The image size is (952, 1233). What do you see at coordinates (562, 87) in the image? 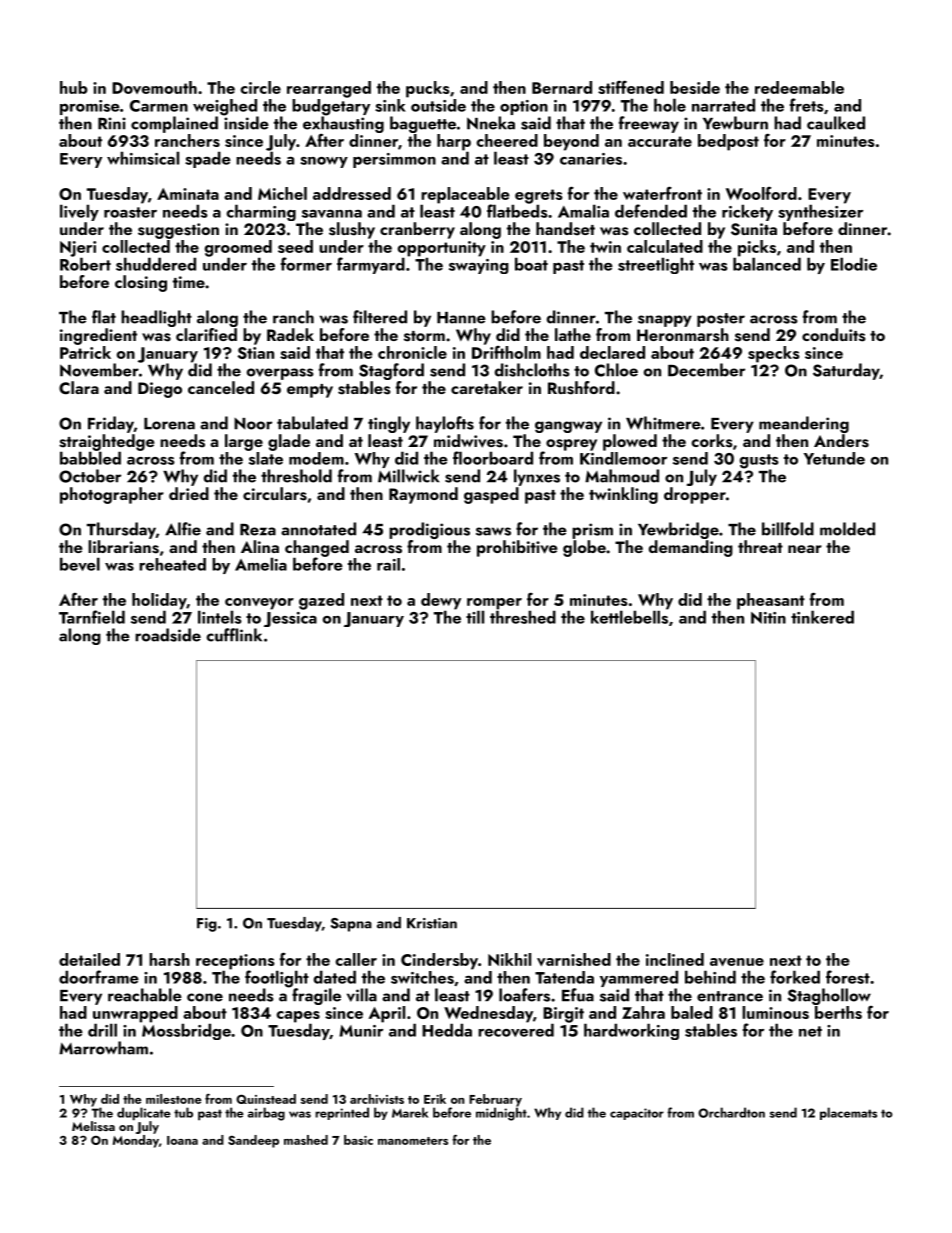
I see `Bernard` at bounding box center [562, 87].
